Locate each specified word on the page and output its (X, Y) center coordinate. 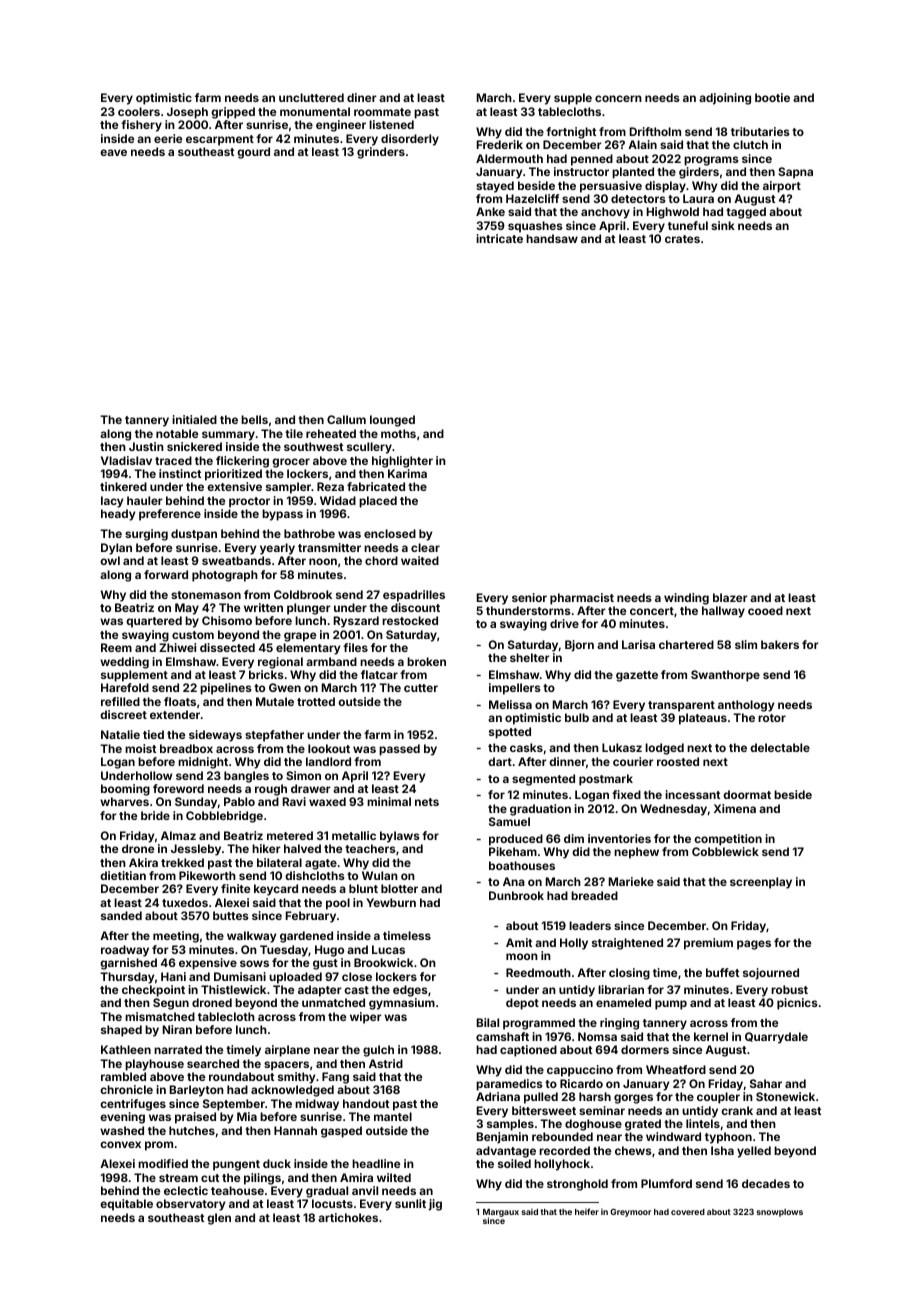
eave (113, 152)
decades (766, 1183)
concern (618, 98)
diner (362, 97)
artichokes (348, 1217)
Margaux (501, 1213)
